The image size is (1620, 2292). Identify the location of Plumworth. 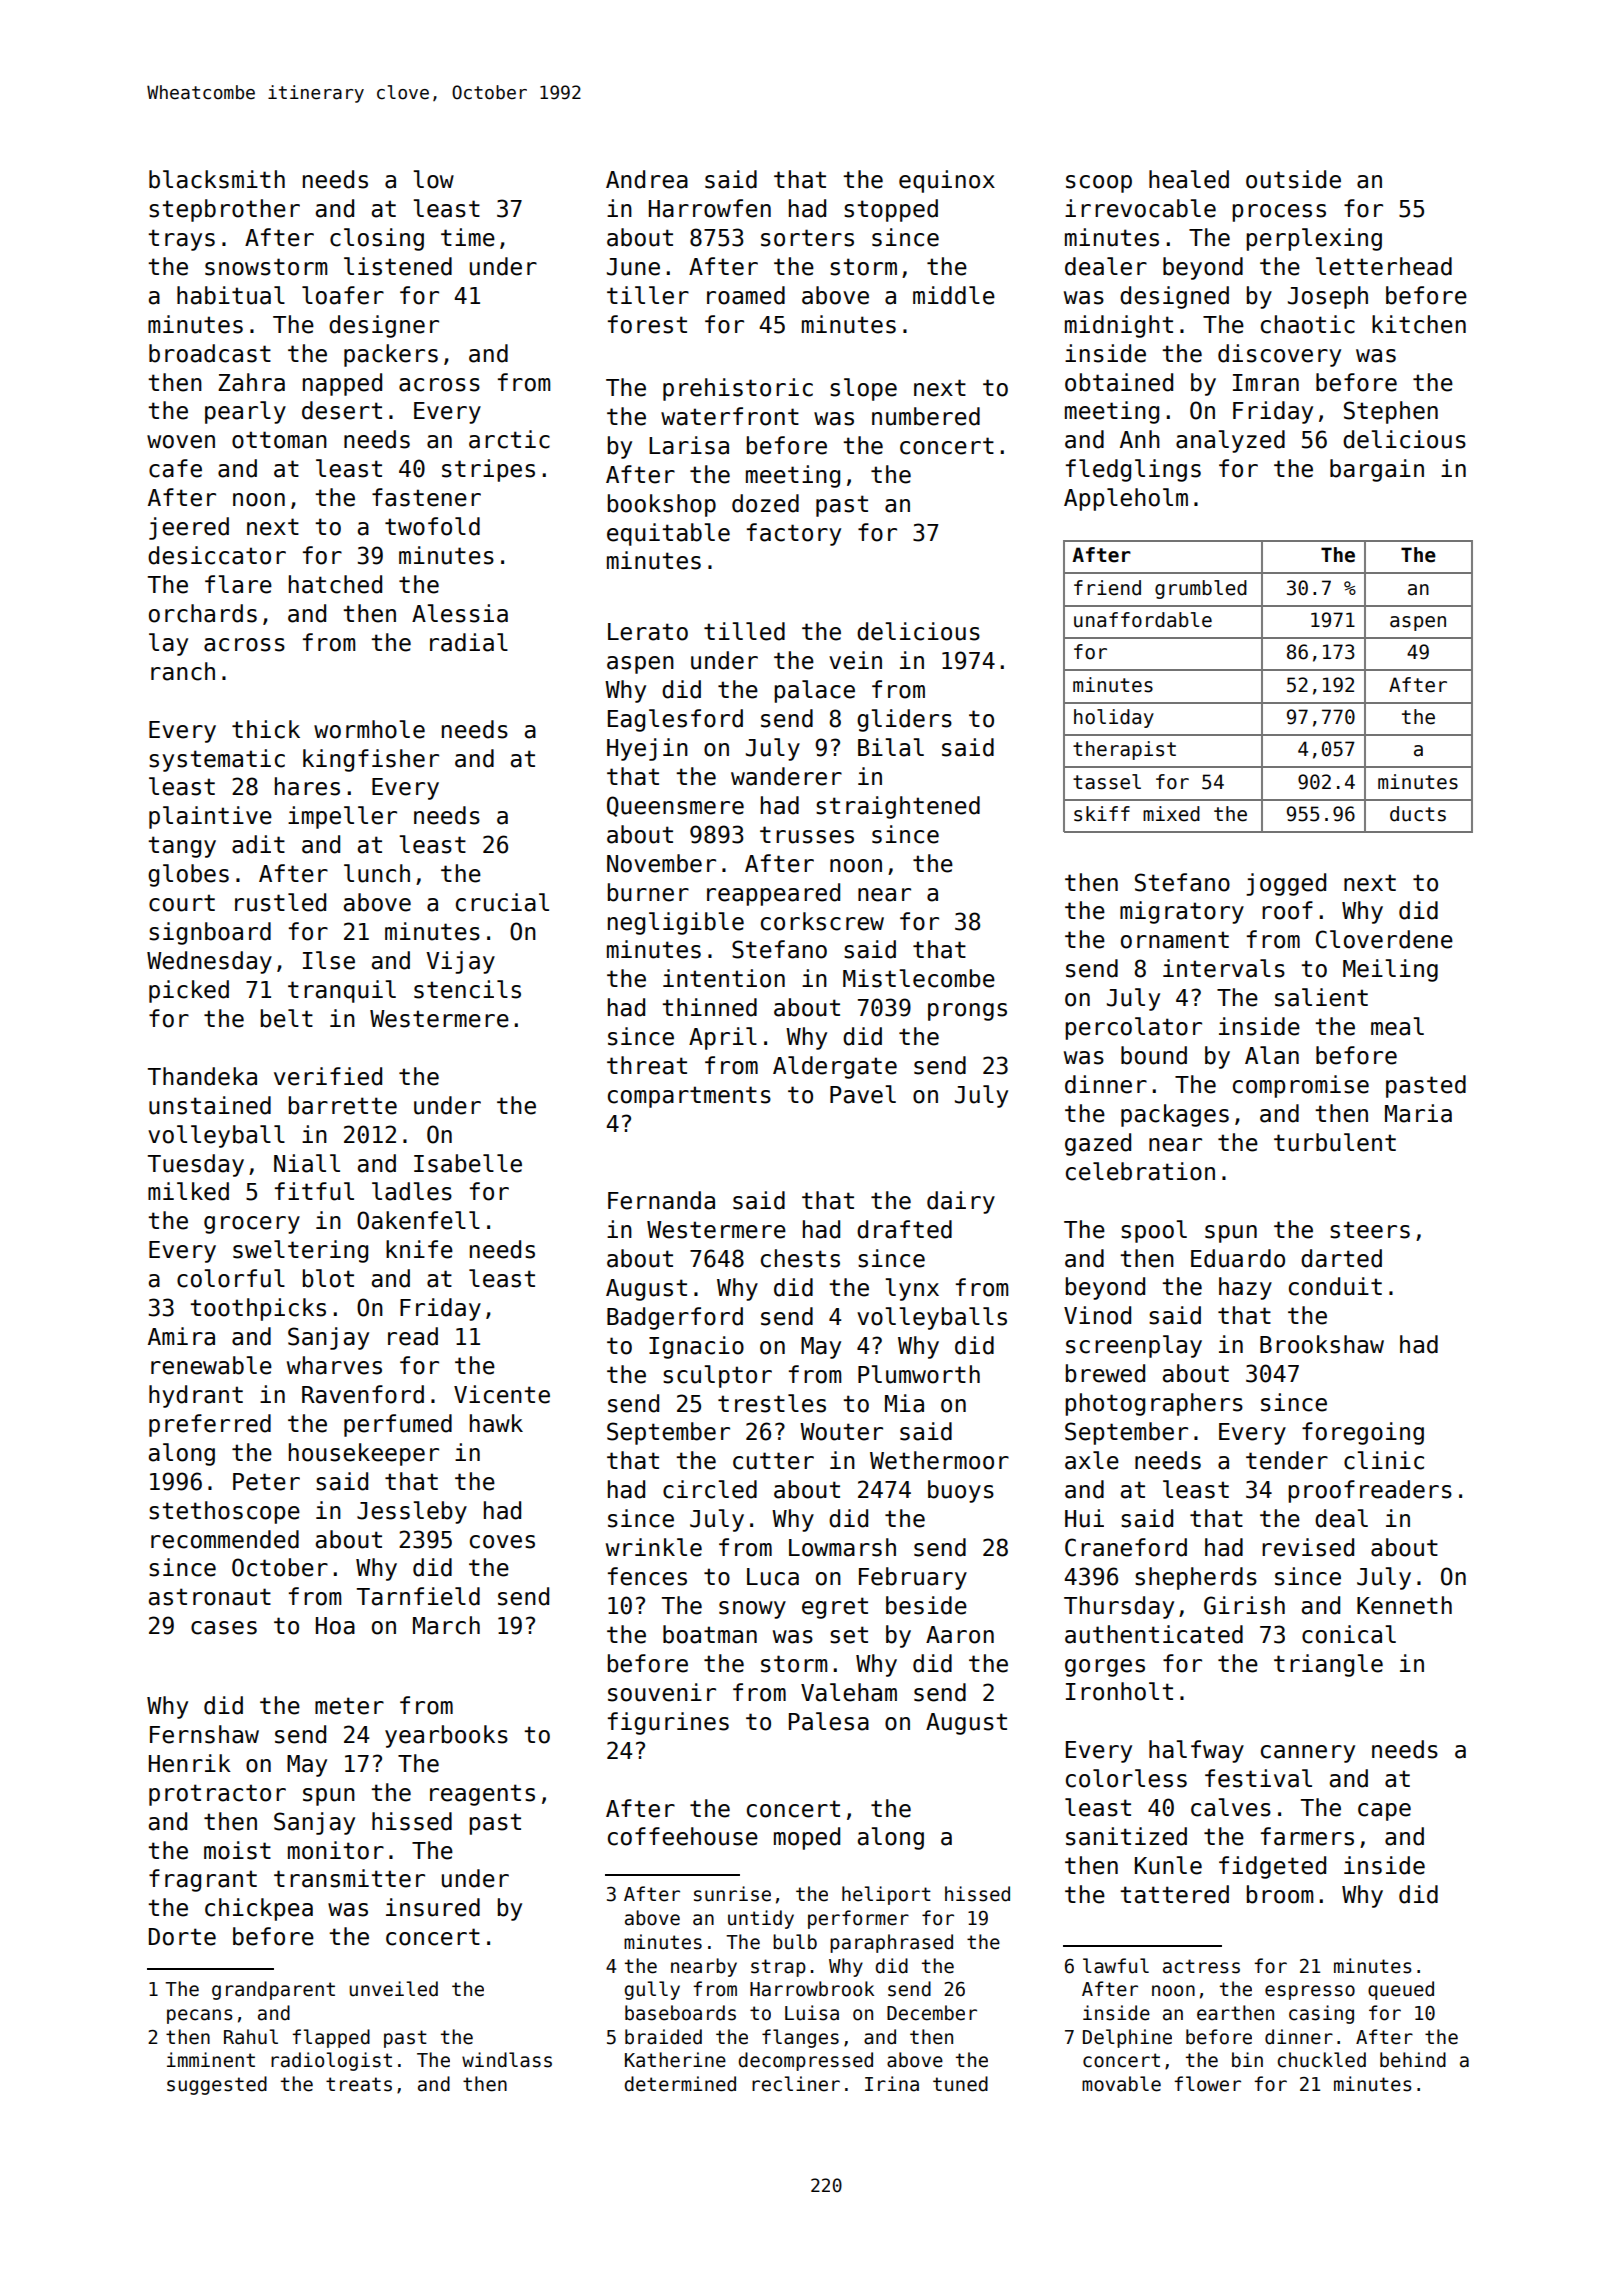
(919, 1374).
